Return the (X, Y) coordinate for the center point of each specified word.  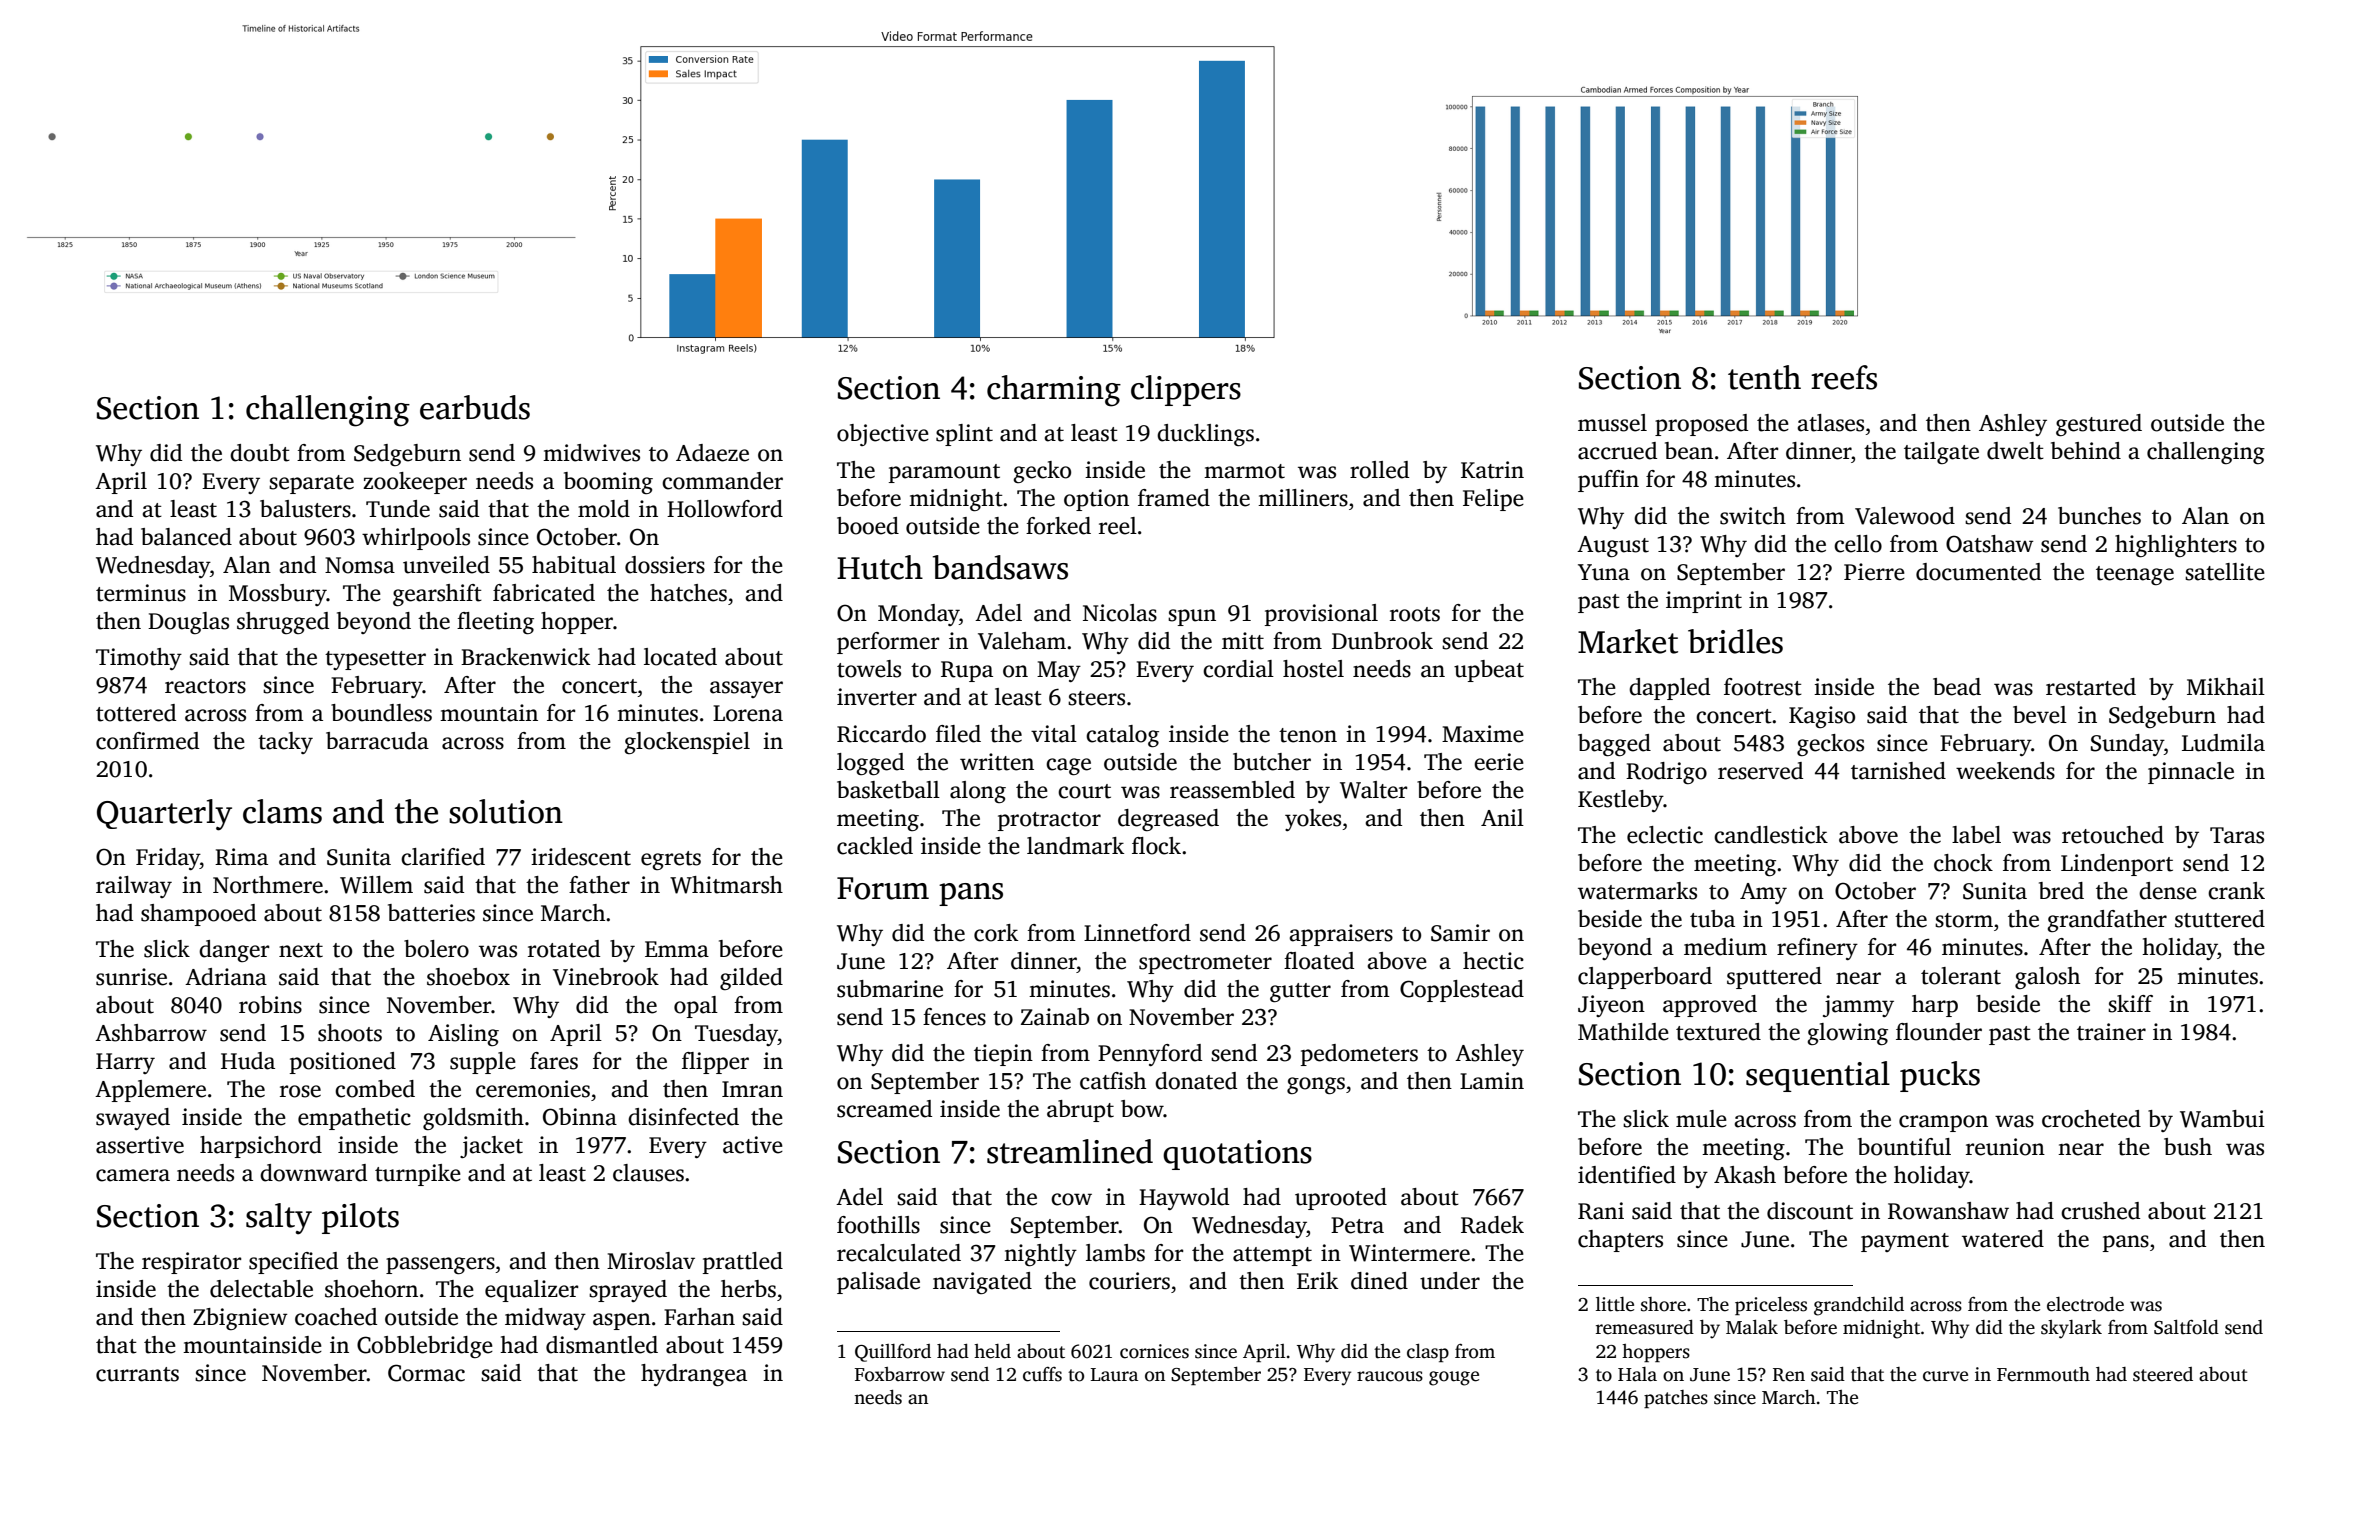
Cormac (426, 1373)
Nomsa (360, 565)
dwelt (2015, 451)
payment (1905, 1242)
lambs (1115, 1253)
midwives (591, 453)
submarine (890, 989)
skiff (2130, 1004)
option (1096, 500)
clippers (1186, 390)
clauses (648, 1173)
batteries (431, 913)
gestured (2099, 425)
